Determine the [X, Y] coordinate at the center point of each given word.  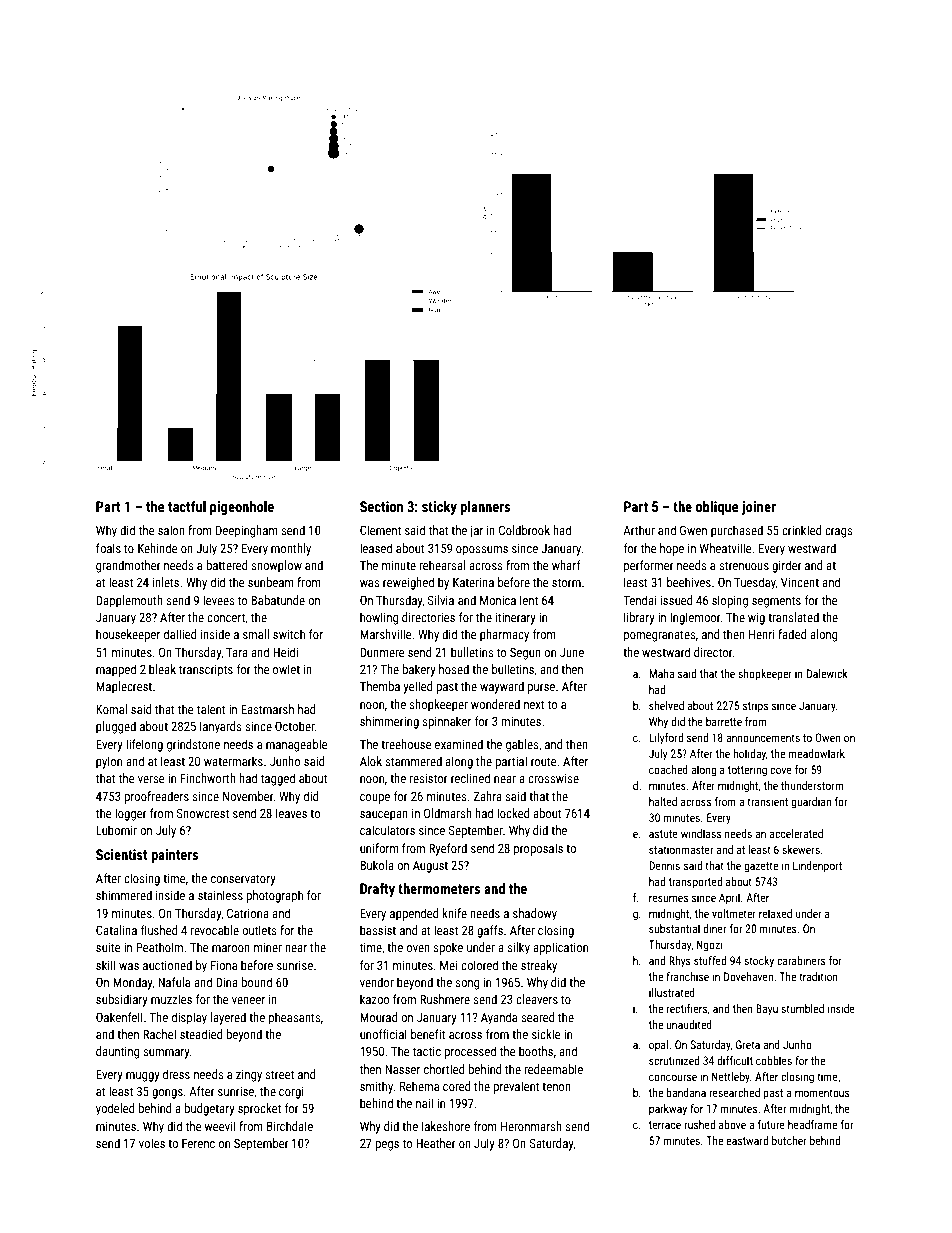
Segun [525, 653]
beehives [689, 582]
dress [176, 1074]
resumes [668, 898]
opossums [482, 551]
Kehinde [158, 548]
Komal [111, 709]
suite [108, 947]
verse [151, 779]
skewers [801, 849]
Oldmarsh [448, 813]
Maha [661, 673]
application [560, 948]
